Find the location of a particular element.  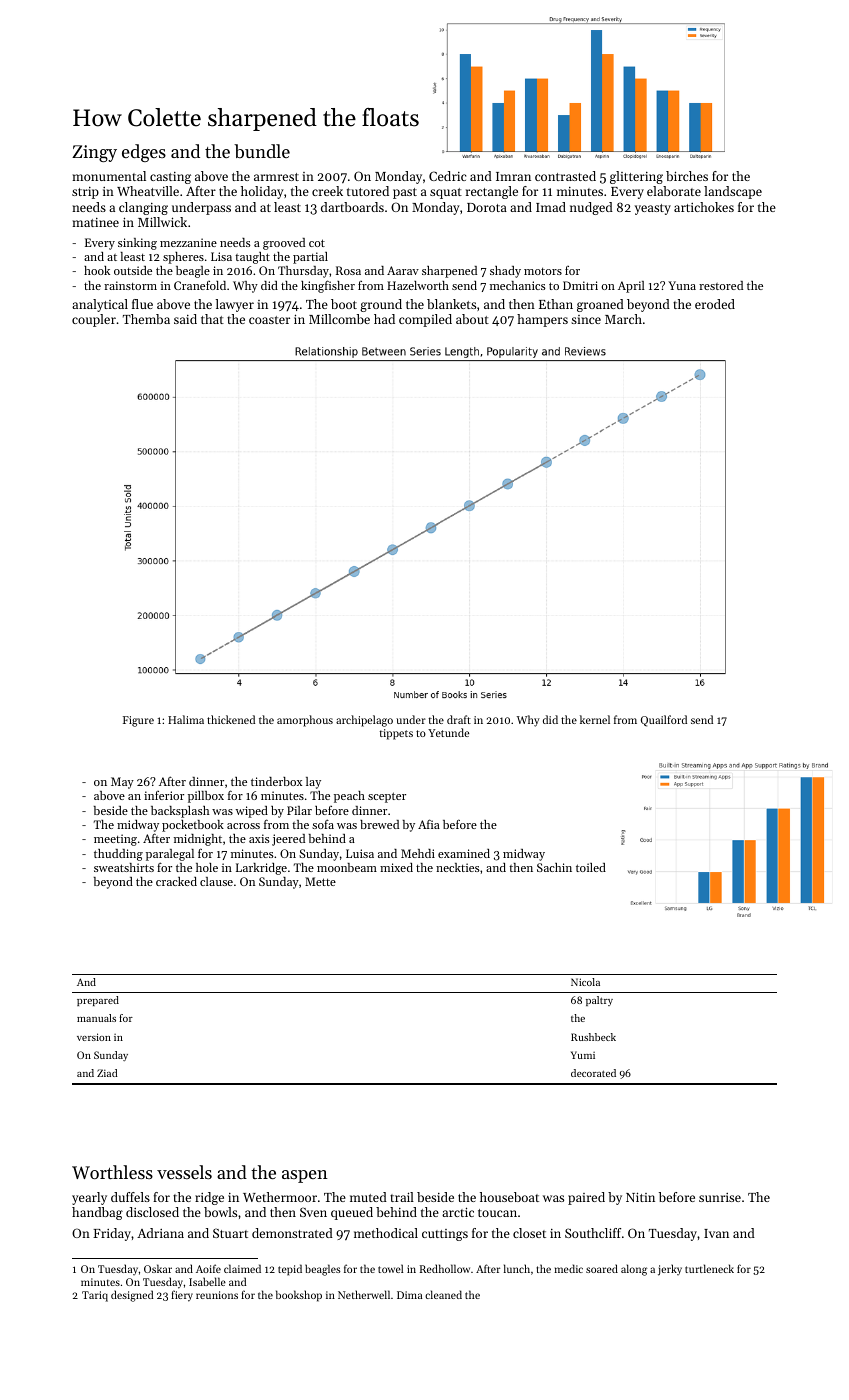

Quailford is located at coordinates (664, 721).
